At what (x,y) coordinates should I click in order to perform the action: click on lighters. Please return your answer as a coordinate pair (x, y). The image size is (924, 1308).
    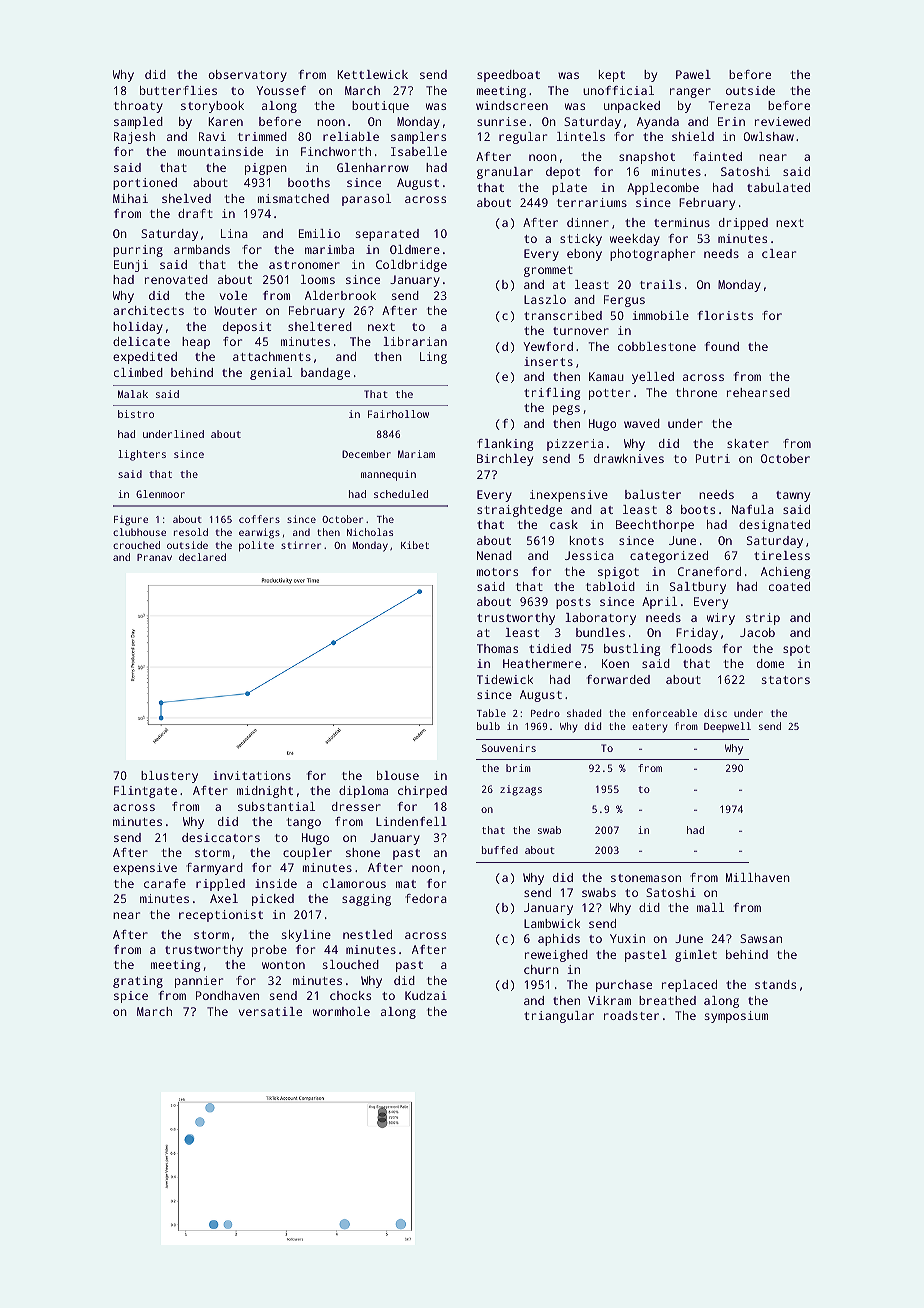
    Looking at the image, I should click on (142, 455).
